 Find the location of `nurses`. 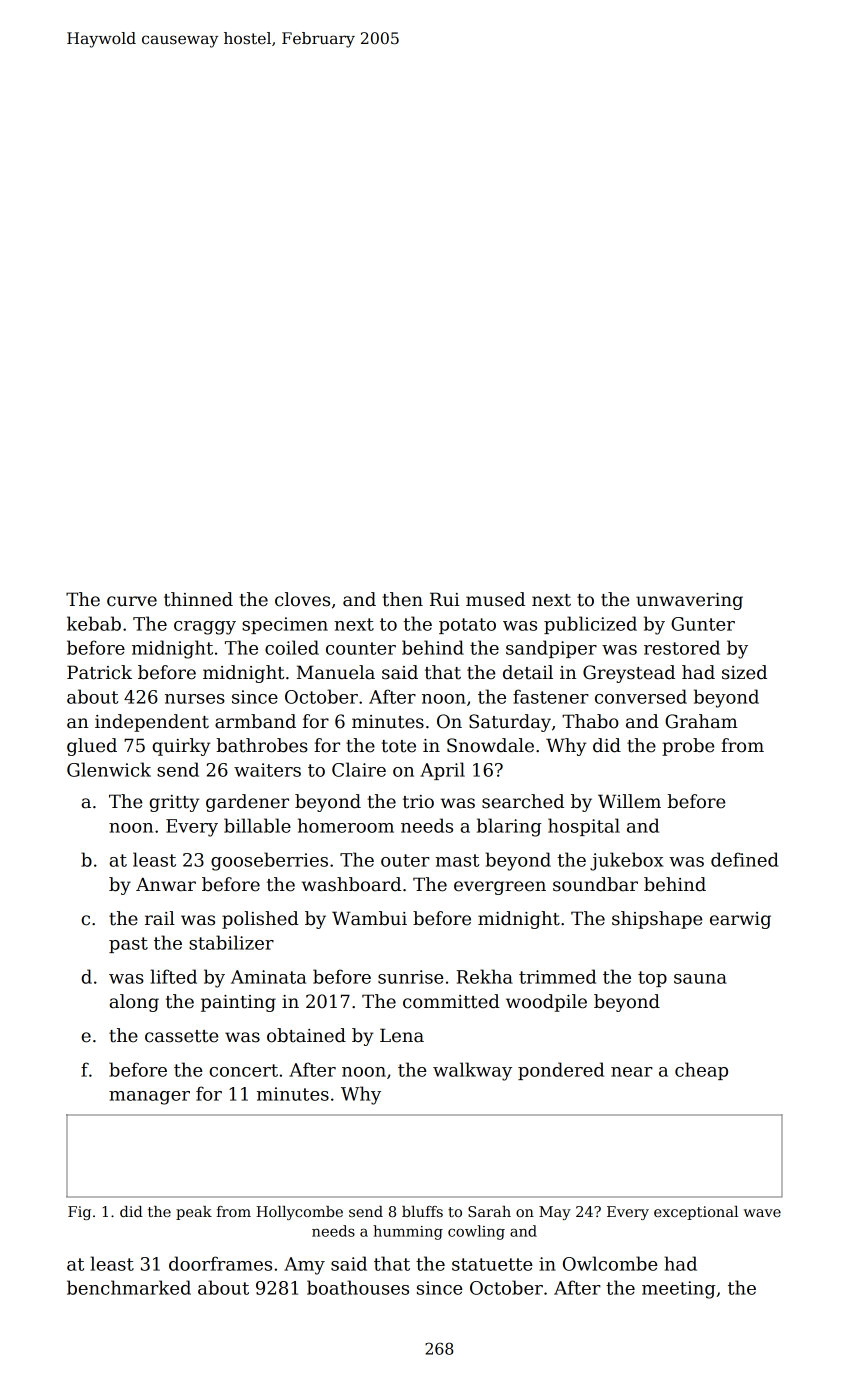

nurses is located at coordinates (195, 699).
